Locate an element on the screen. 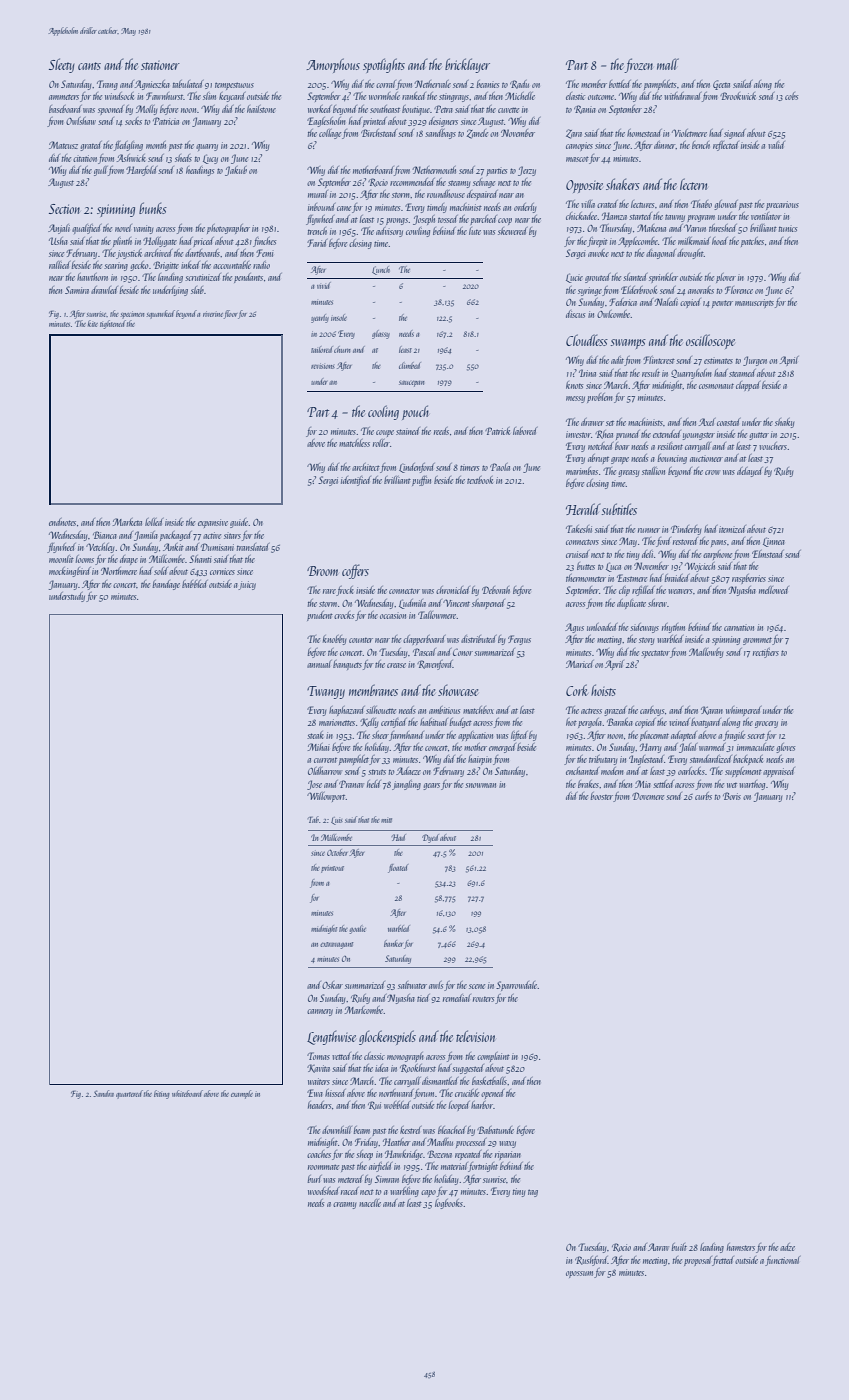 The height and width of the screenshot is (1400, 849). itemized is located at coordinates (732, 529).
